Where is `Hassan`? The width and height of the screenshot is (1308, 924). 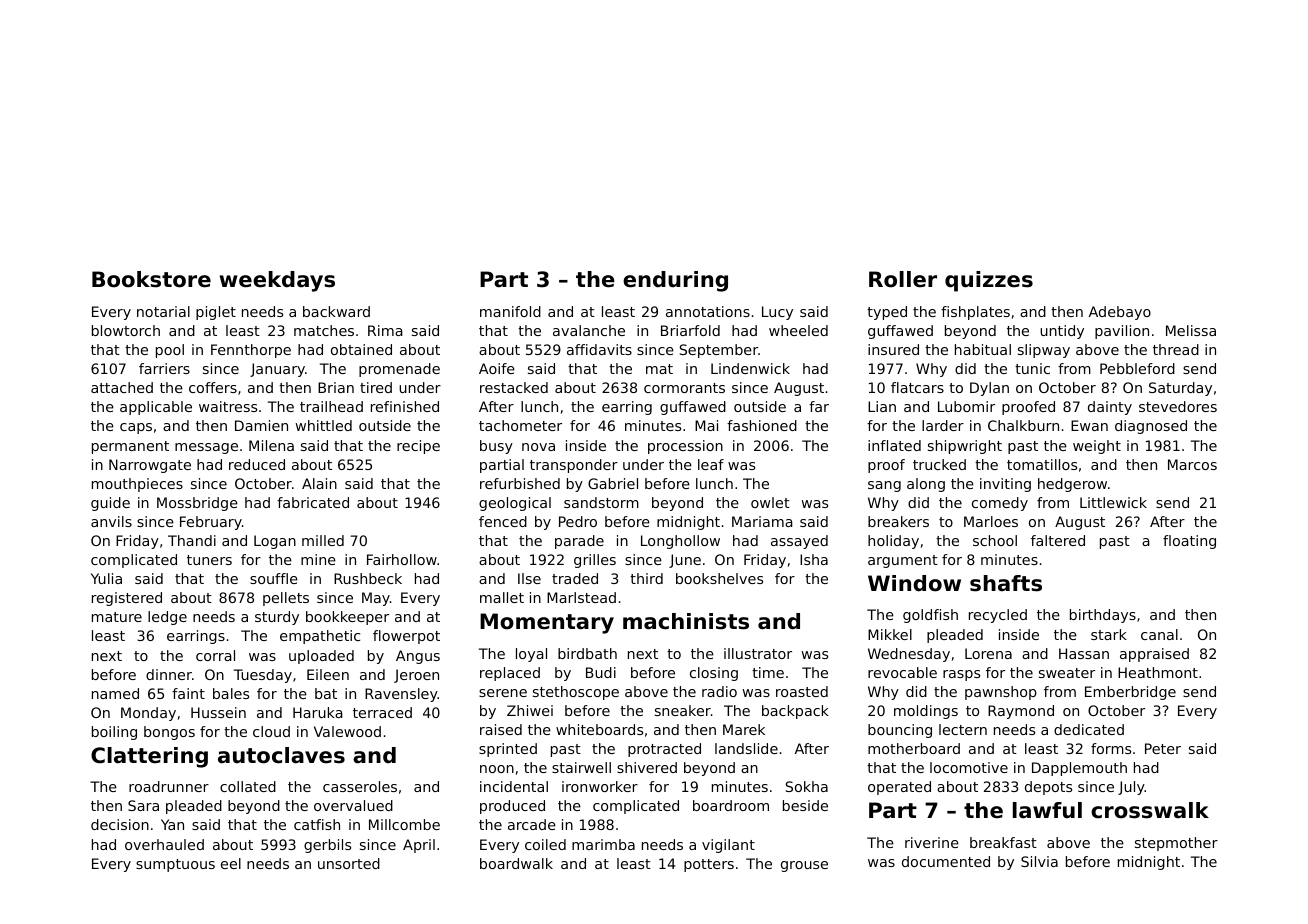 Hassan is located at coordinates (1084, 653).
